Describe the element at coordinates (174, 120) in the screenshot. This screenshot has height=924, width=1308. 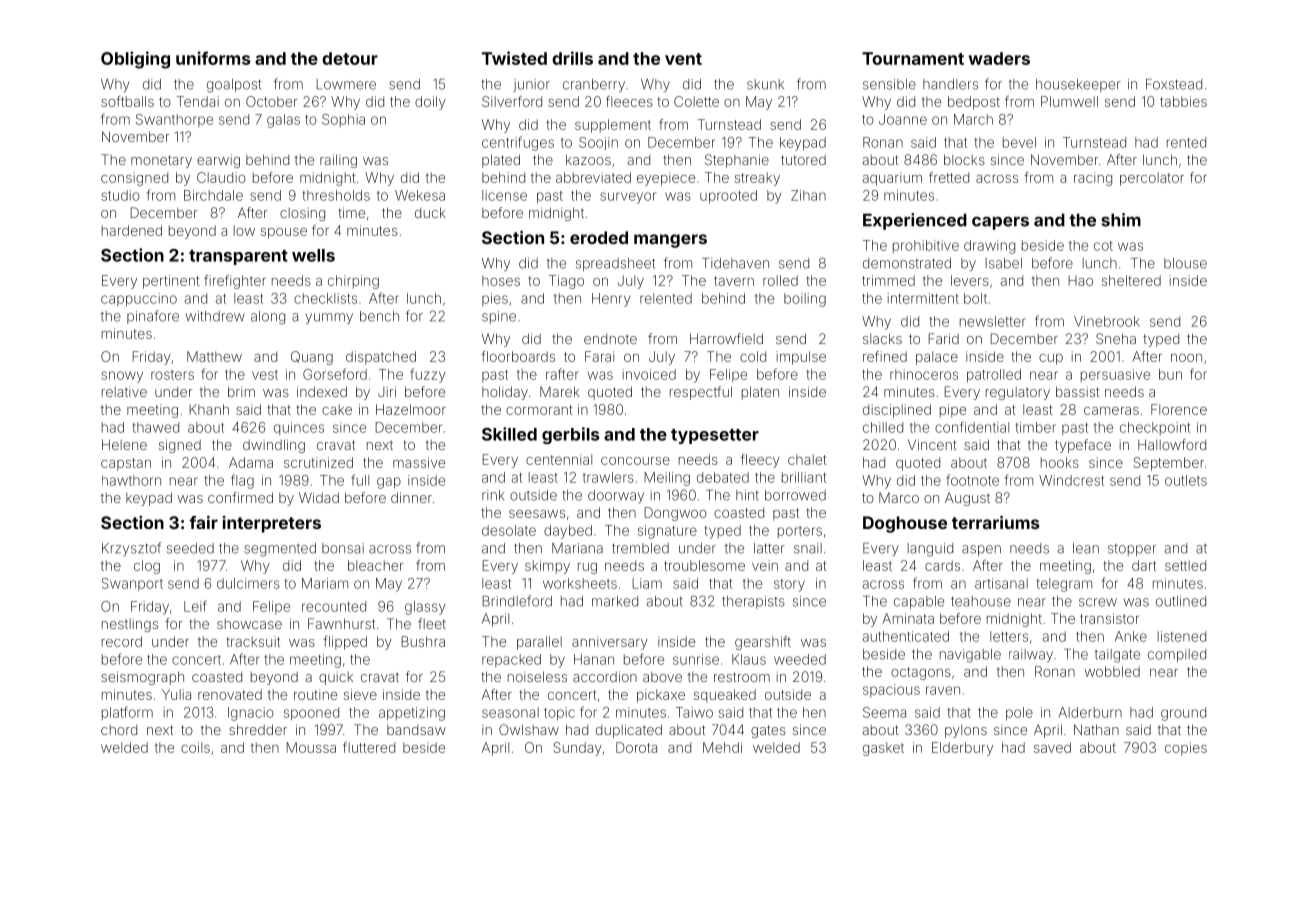
I see `Swanthorpe` at that location.
